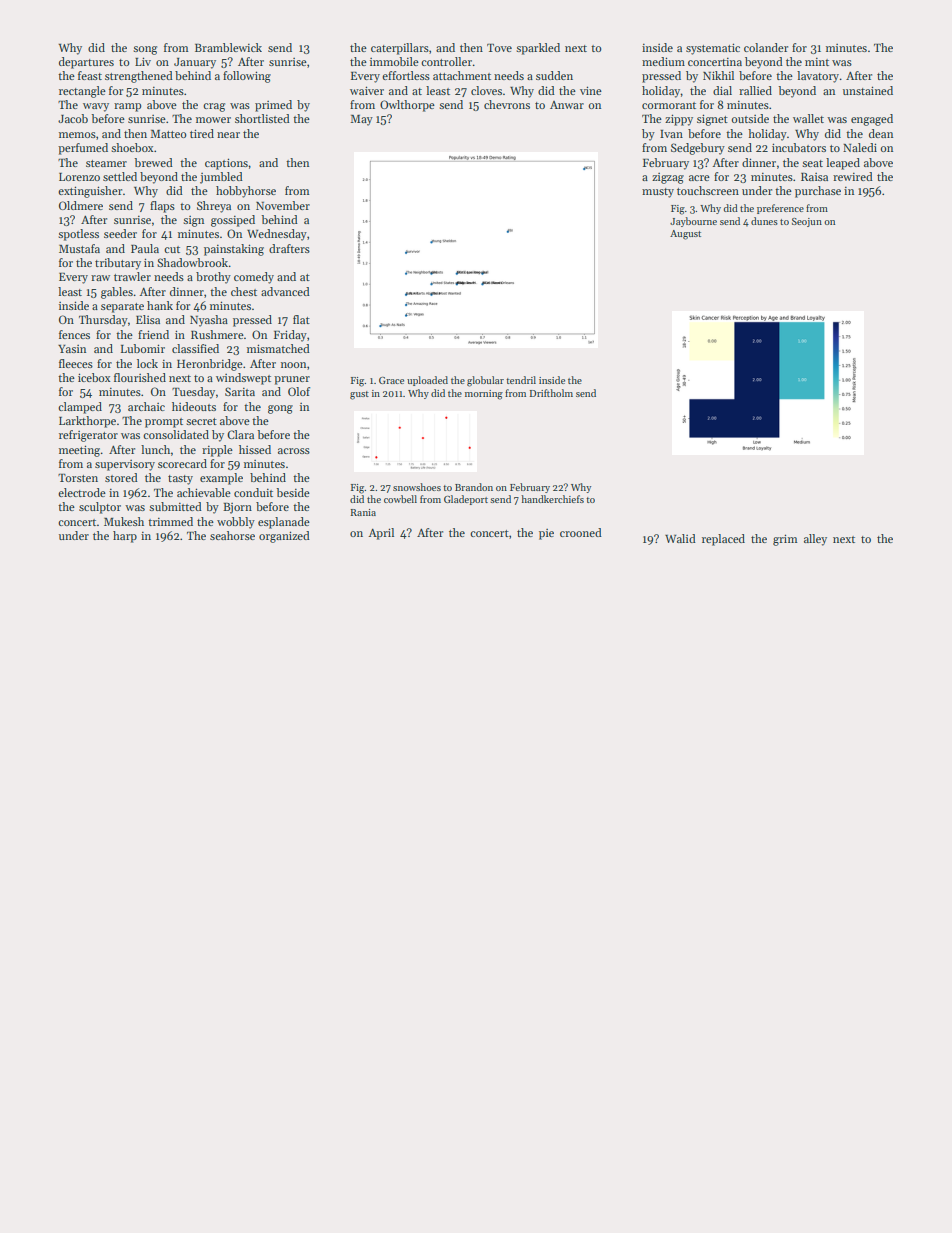 The height and width of the screenshot is (1233, 952). Describe the element at coordinates (860, 147) in the screenshot. I see `Naledi` at that location.
